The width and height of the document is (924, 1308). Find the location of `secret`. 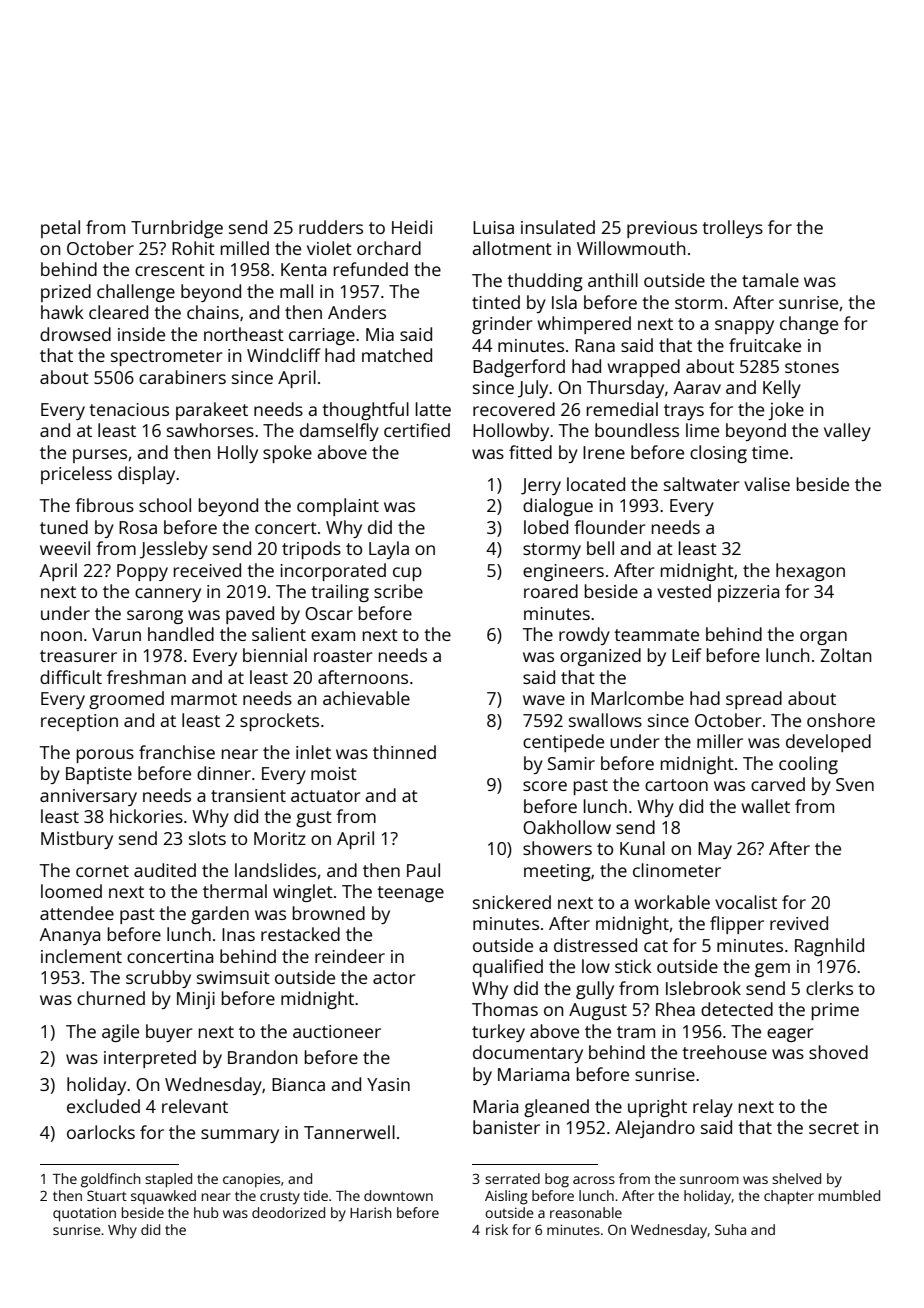

secret is located at coordinates (834, 1128).
